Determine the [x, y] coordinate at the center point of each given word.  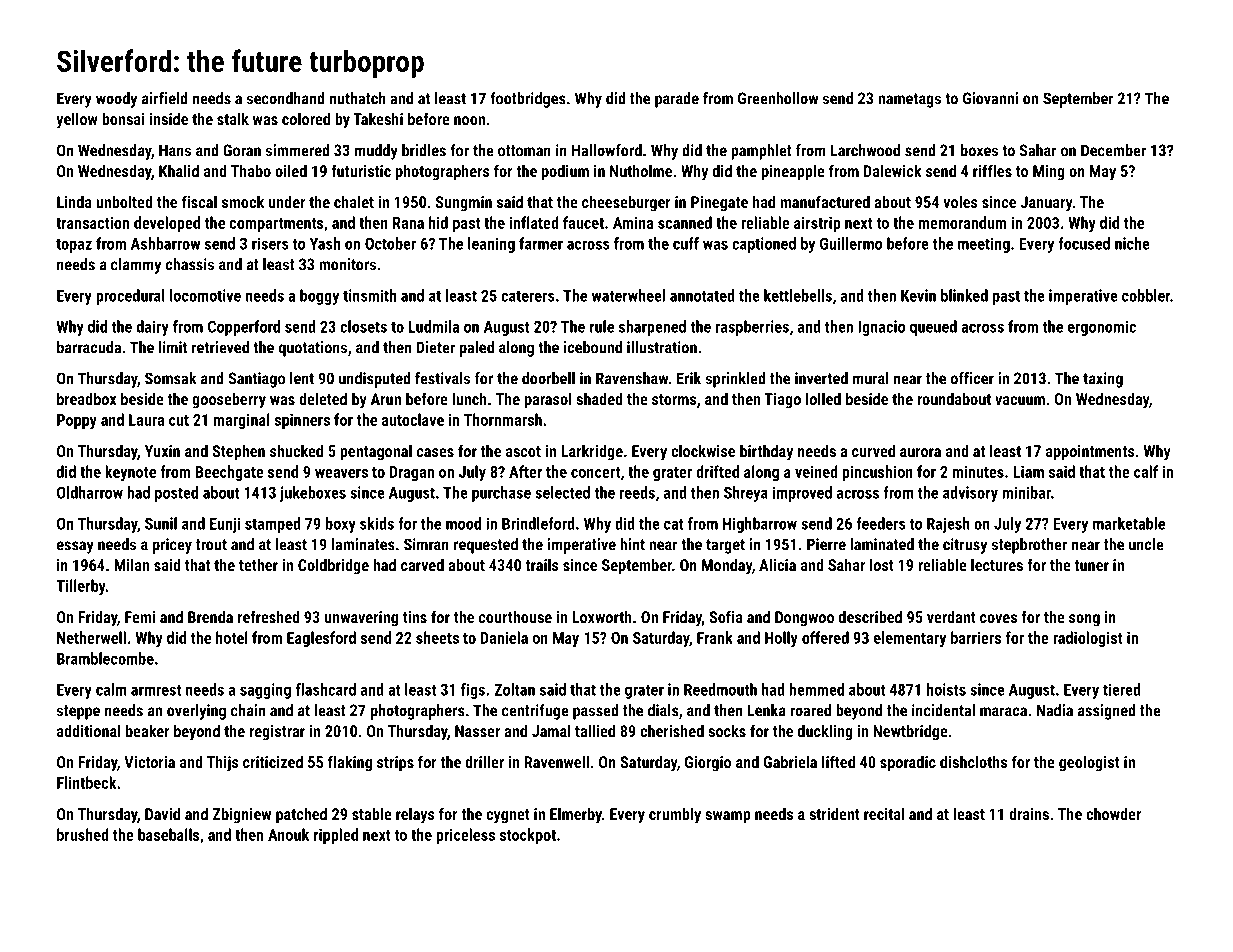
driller [484, 761]
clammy [136, 266]
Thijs [223, 763]
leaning [491, 245]
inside [168, 118]
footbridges [528, 100]
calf [1146, 471]
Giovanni [990, 98]
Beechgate [229, 473]
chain [248, 710]
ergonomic [1102, 328]
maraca [1003, 712]
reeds [637, 492]
